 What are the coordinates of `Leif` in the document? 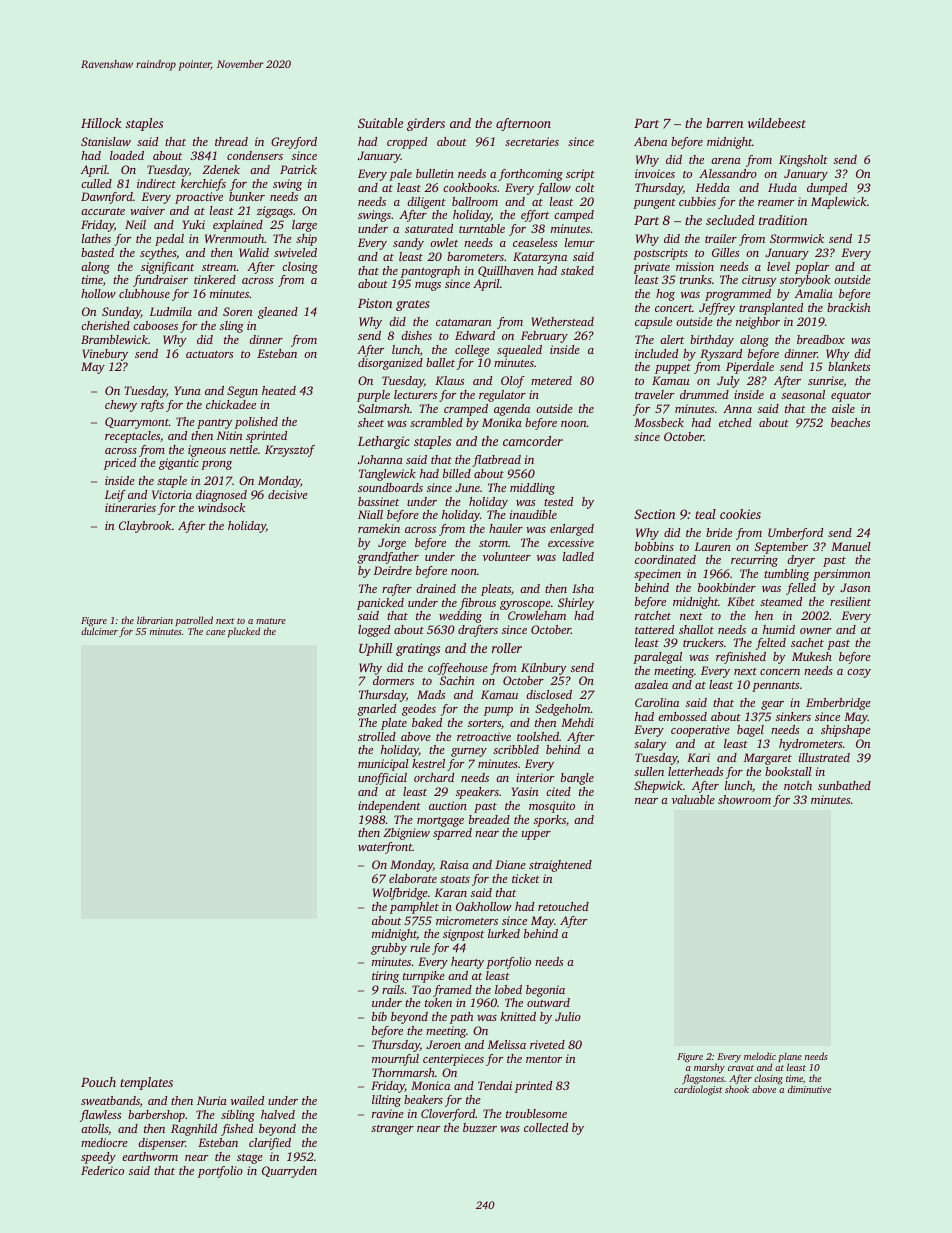 It's located at (115, 496).
